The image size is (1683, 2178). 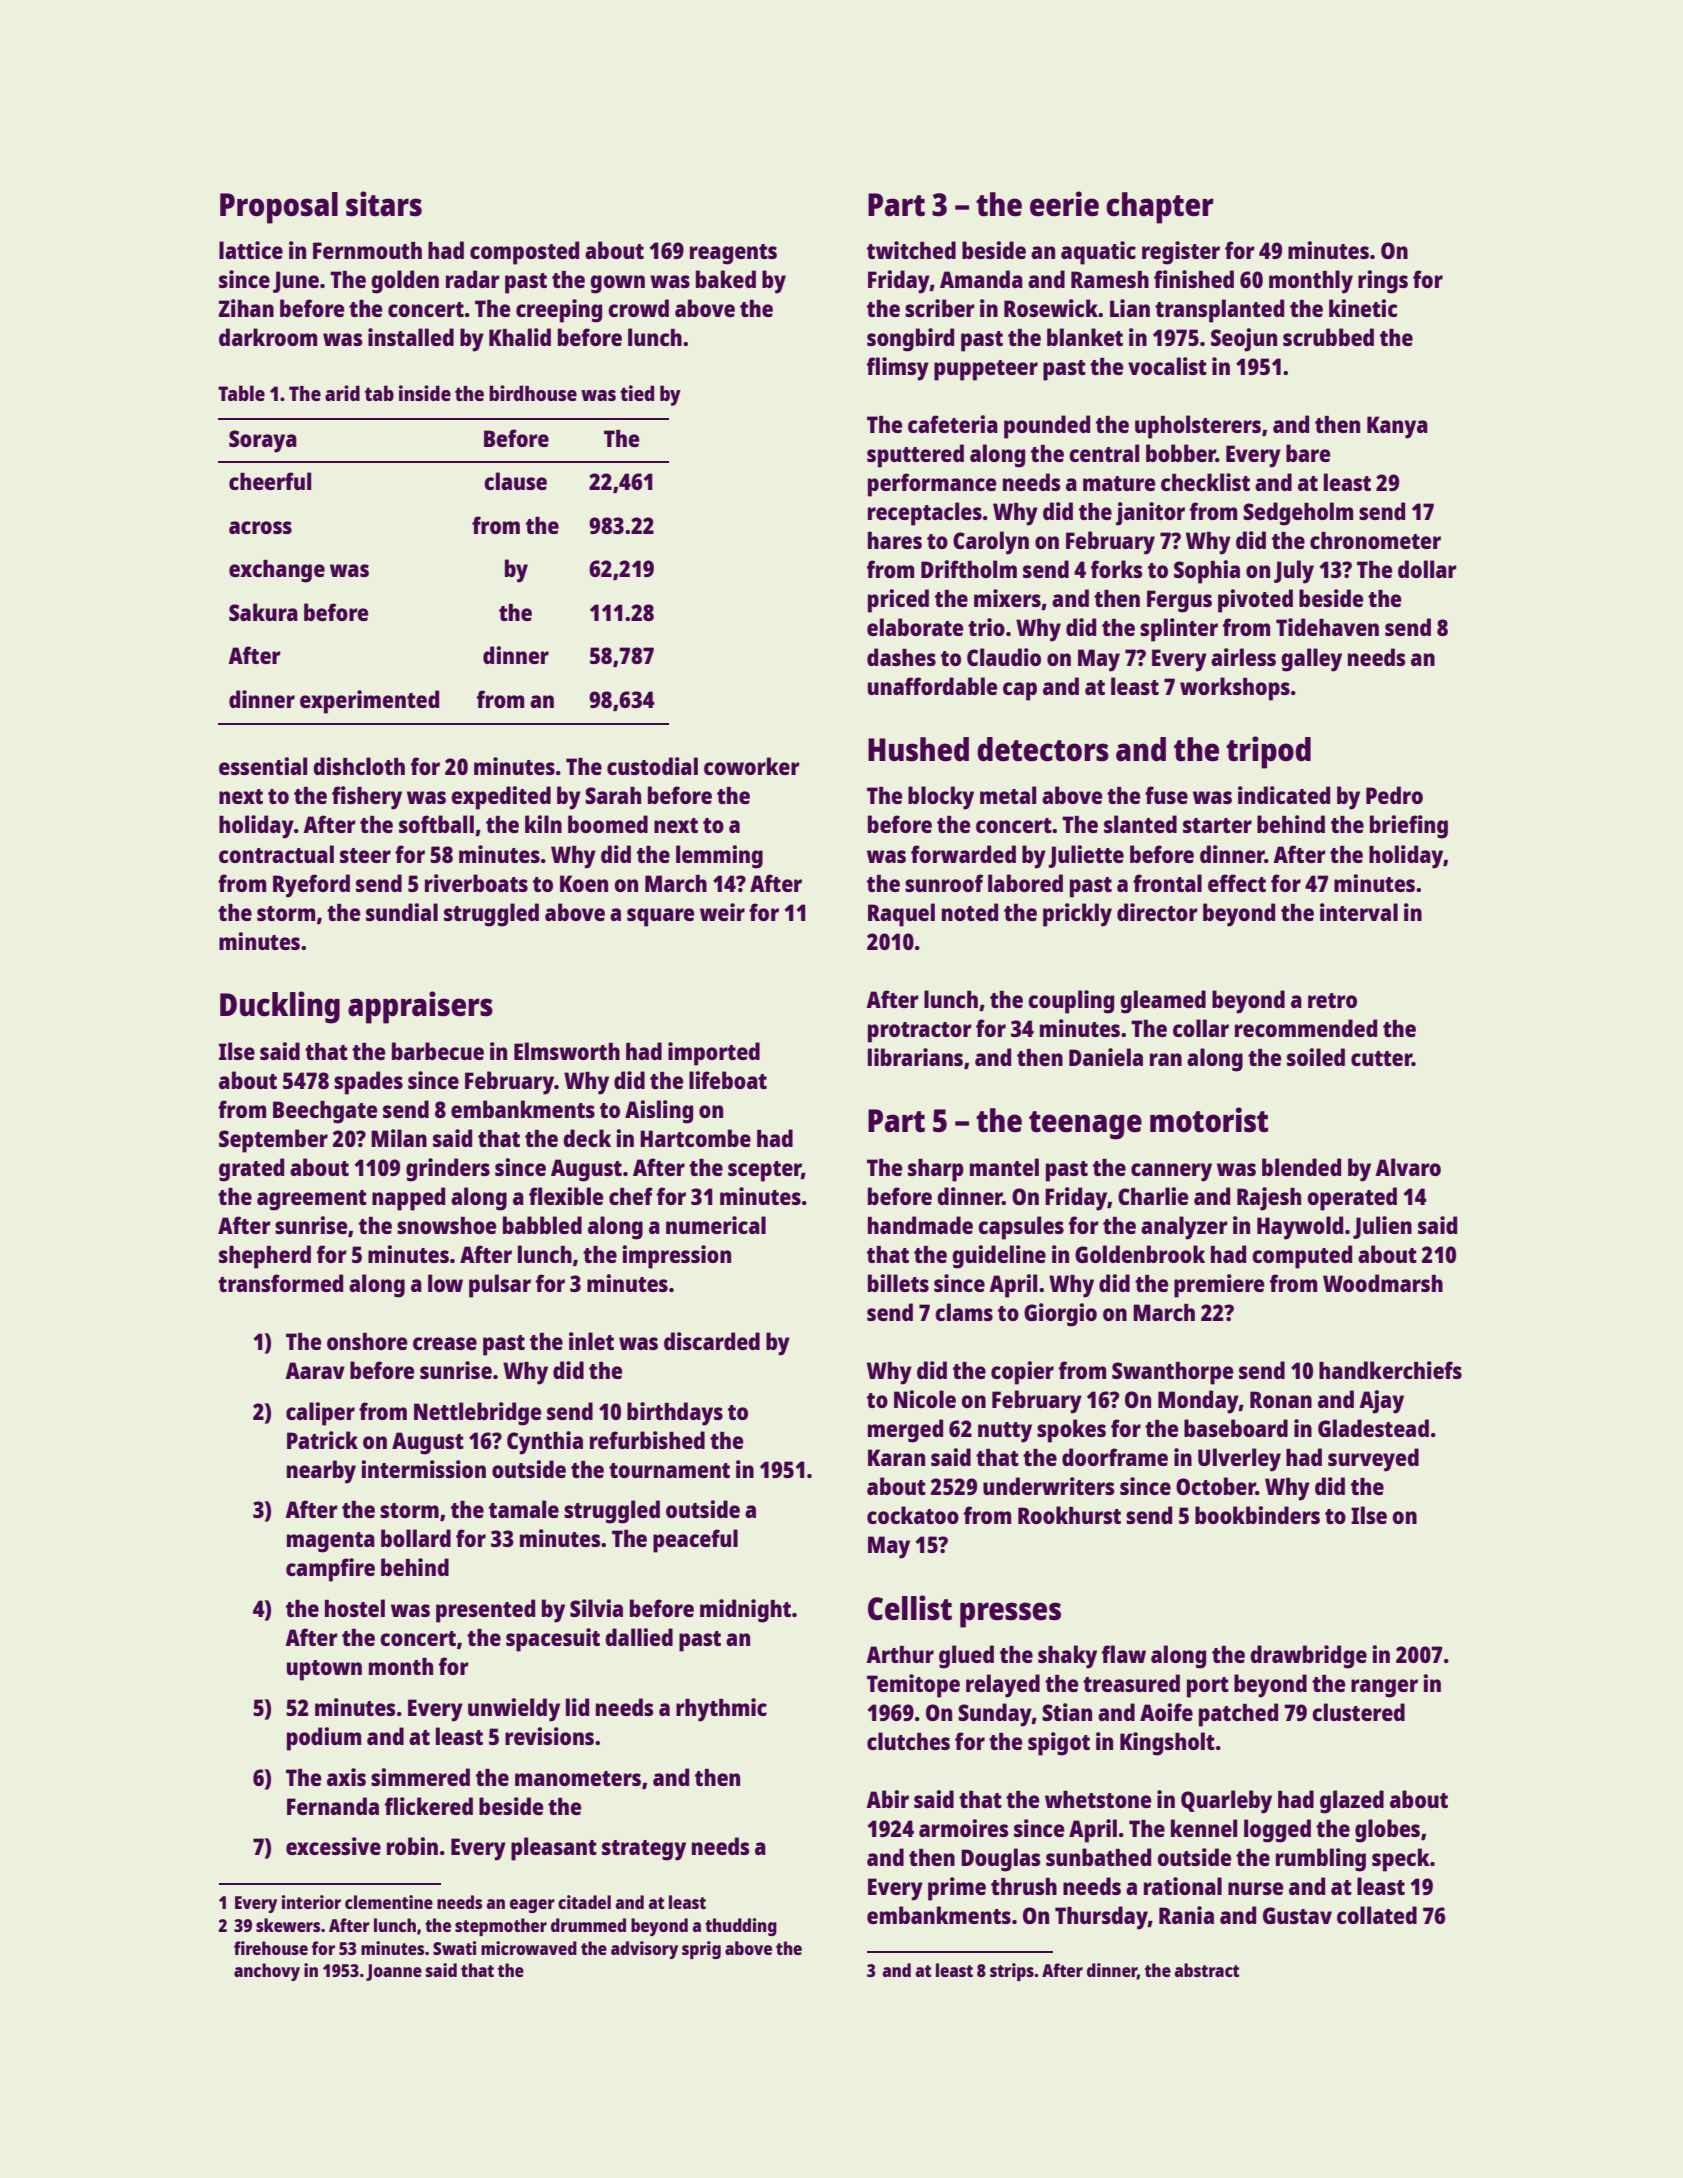 What do you see at coordinates (566, 1196) in the screenshot?
I see `flexible` at bounding box center [566, 1196].
